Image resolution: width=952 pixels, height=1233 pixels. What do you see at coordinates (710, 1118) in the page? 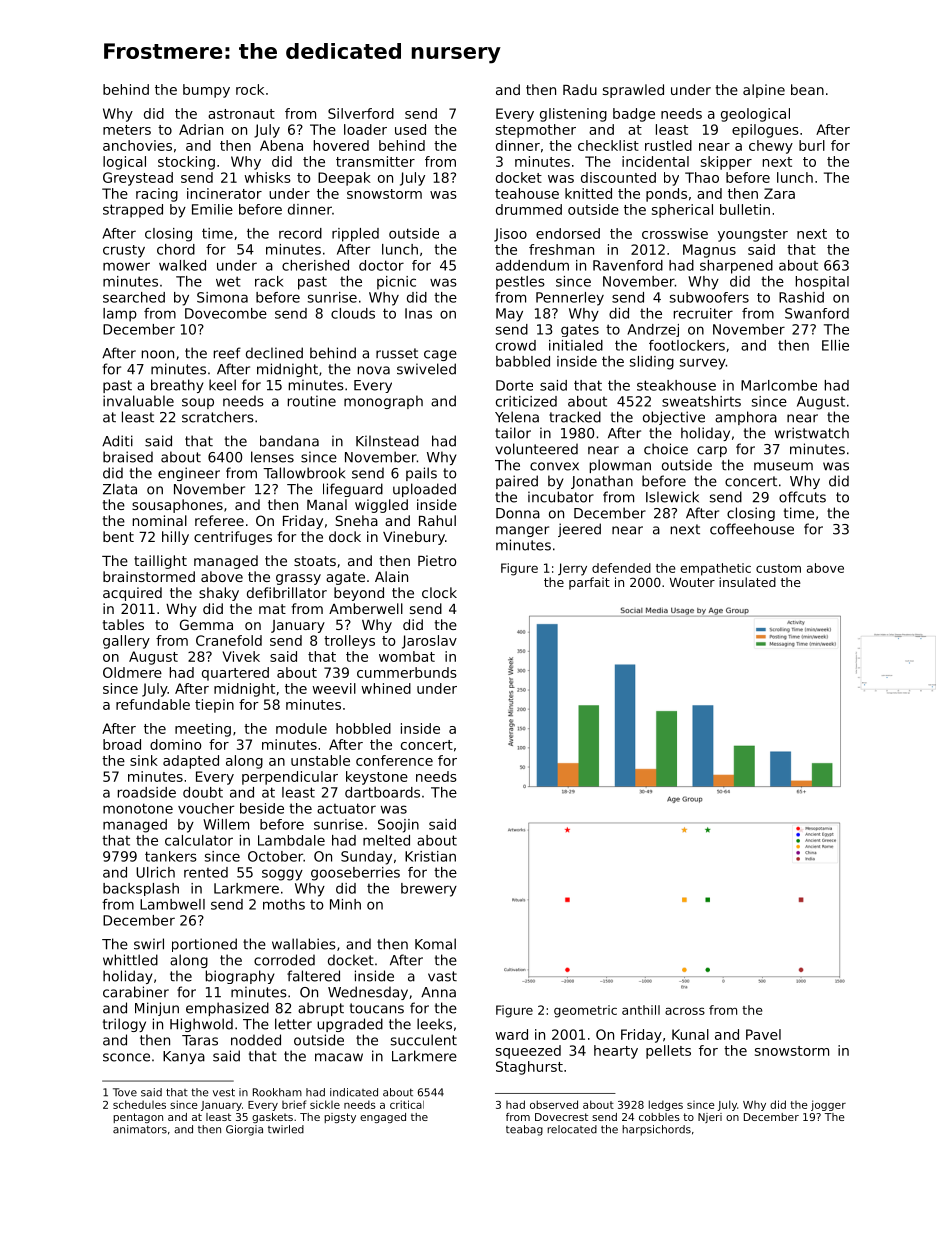
I see `Njeri` at bounding box center [710, 1118].
